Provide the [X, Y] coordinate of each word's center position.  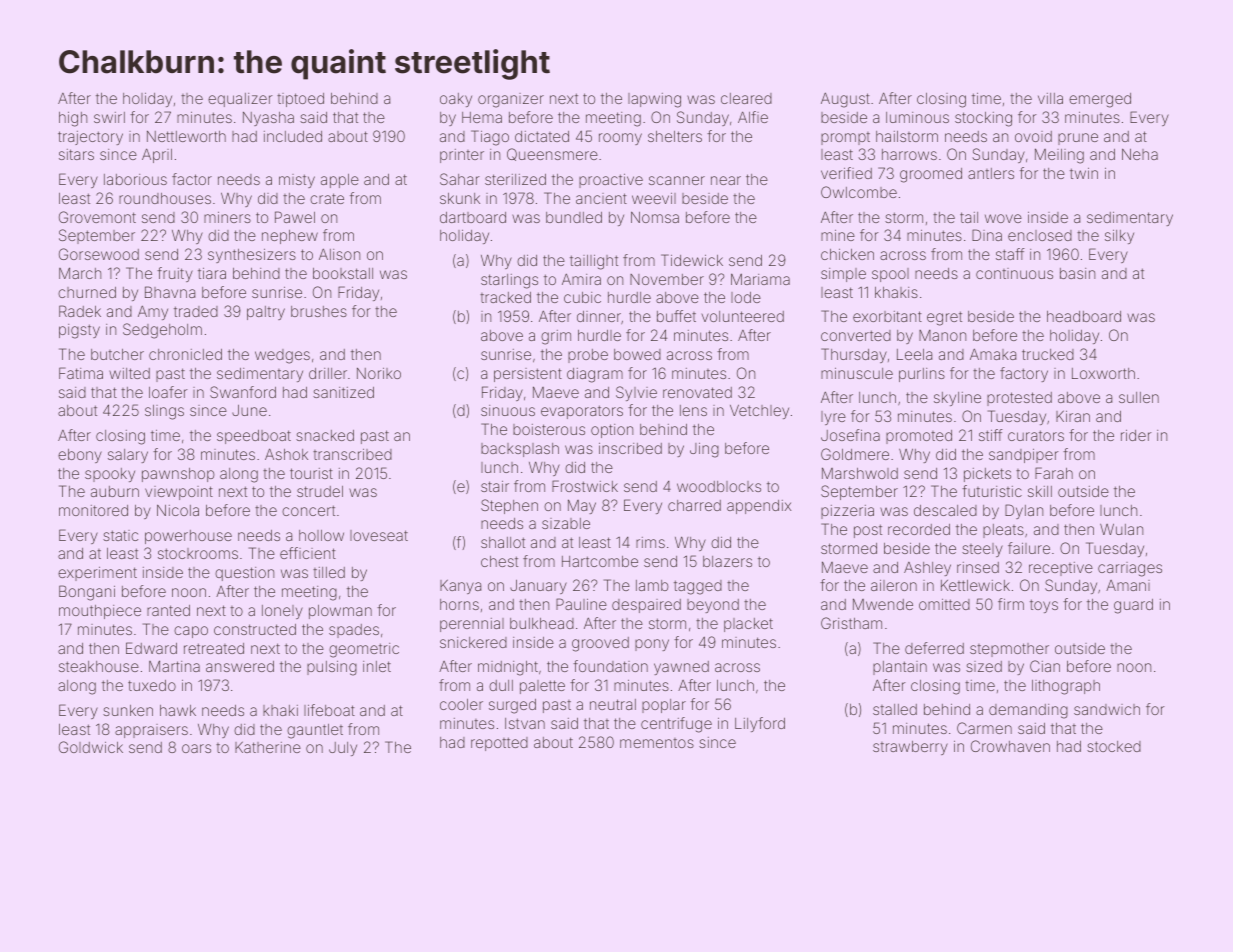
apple [340, 181]
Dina [987, 235]
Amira [581, 279]
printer [462, 156]
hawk [178, 710]
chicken [847, 254]
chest [499, 561]
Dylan [1024, 511]
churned [87, 292]
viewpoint [179, 493]
